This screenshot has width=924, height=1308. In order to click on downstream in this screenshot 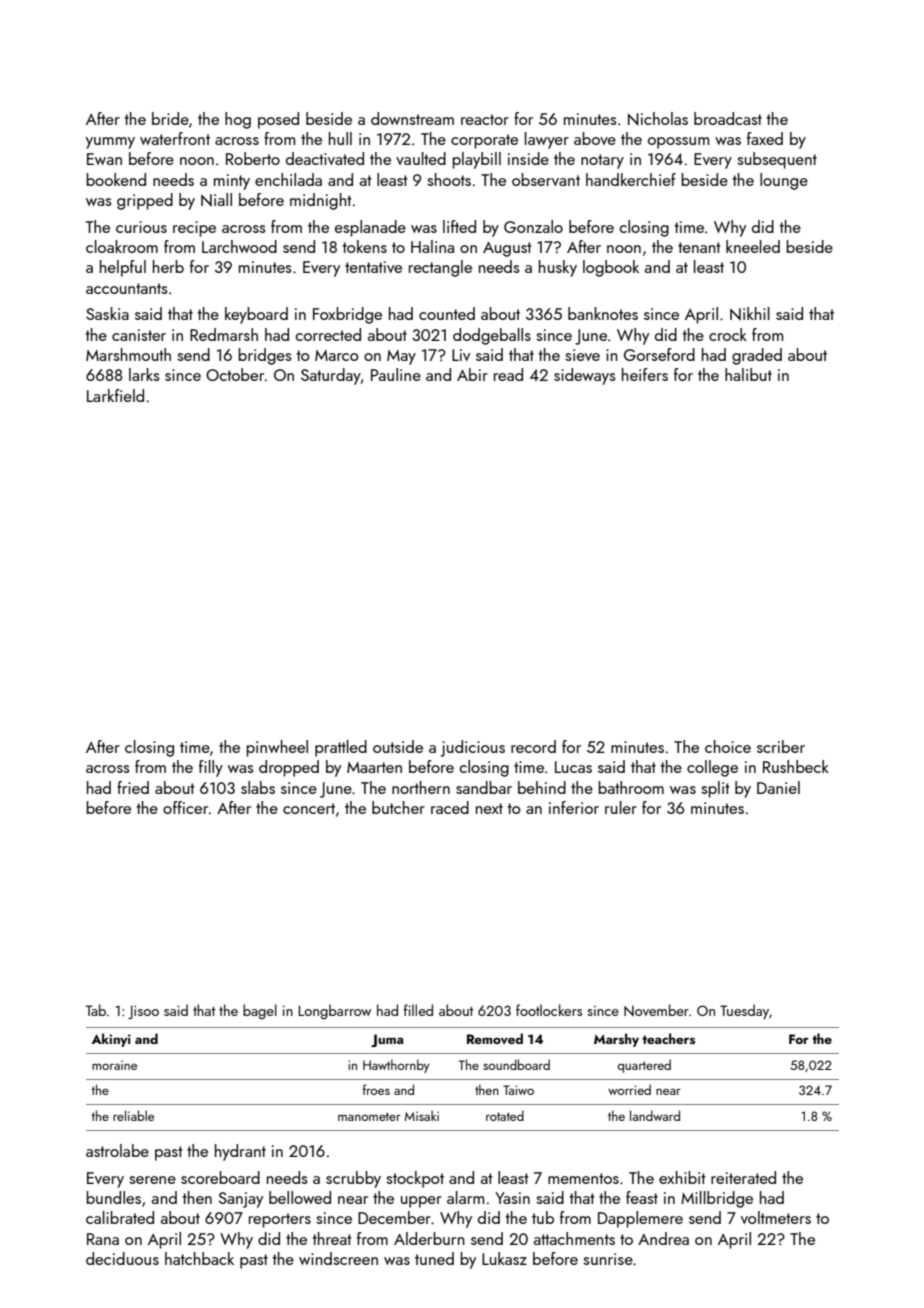, I will do `click(412, 118)`.
